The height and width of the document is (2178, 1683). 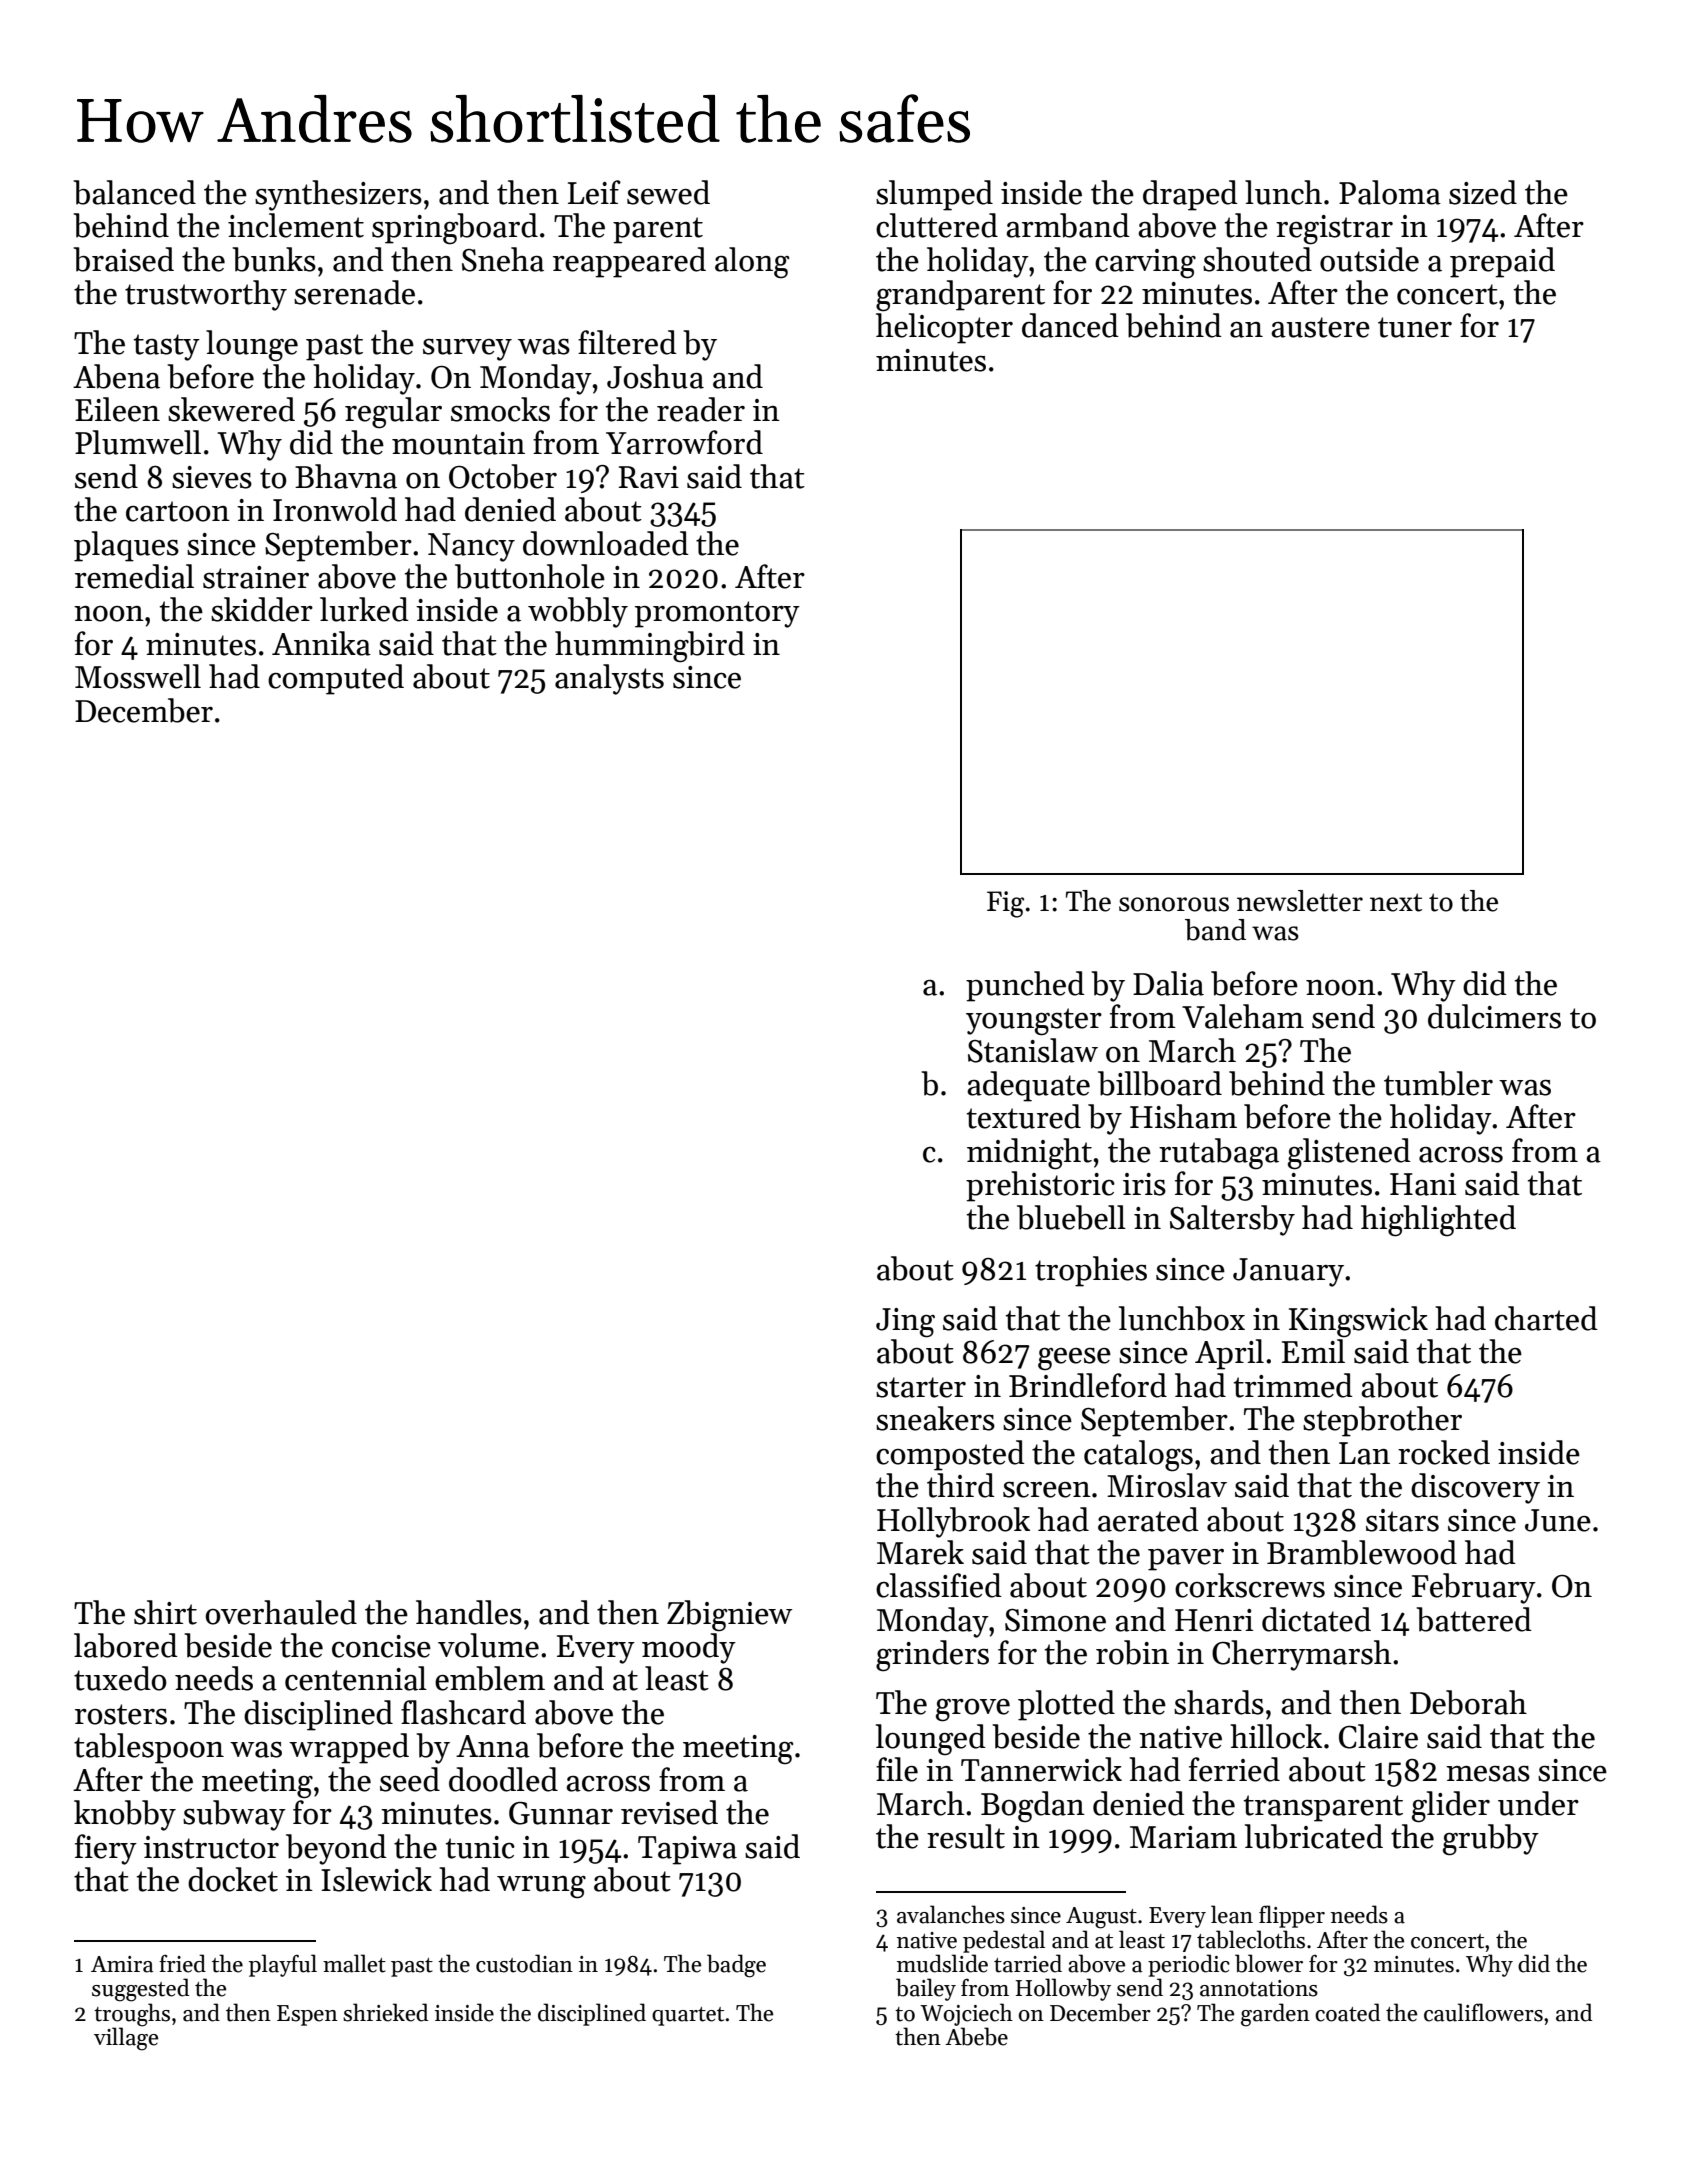 What do you see at coordinates (1358, 1322) in the document?
I see `Kingswick` at bounding box center [1358, 1322].
